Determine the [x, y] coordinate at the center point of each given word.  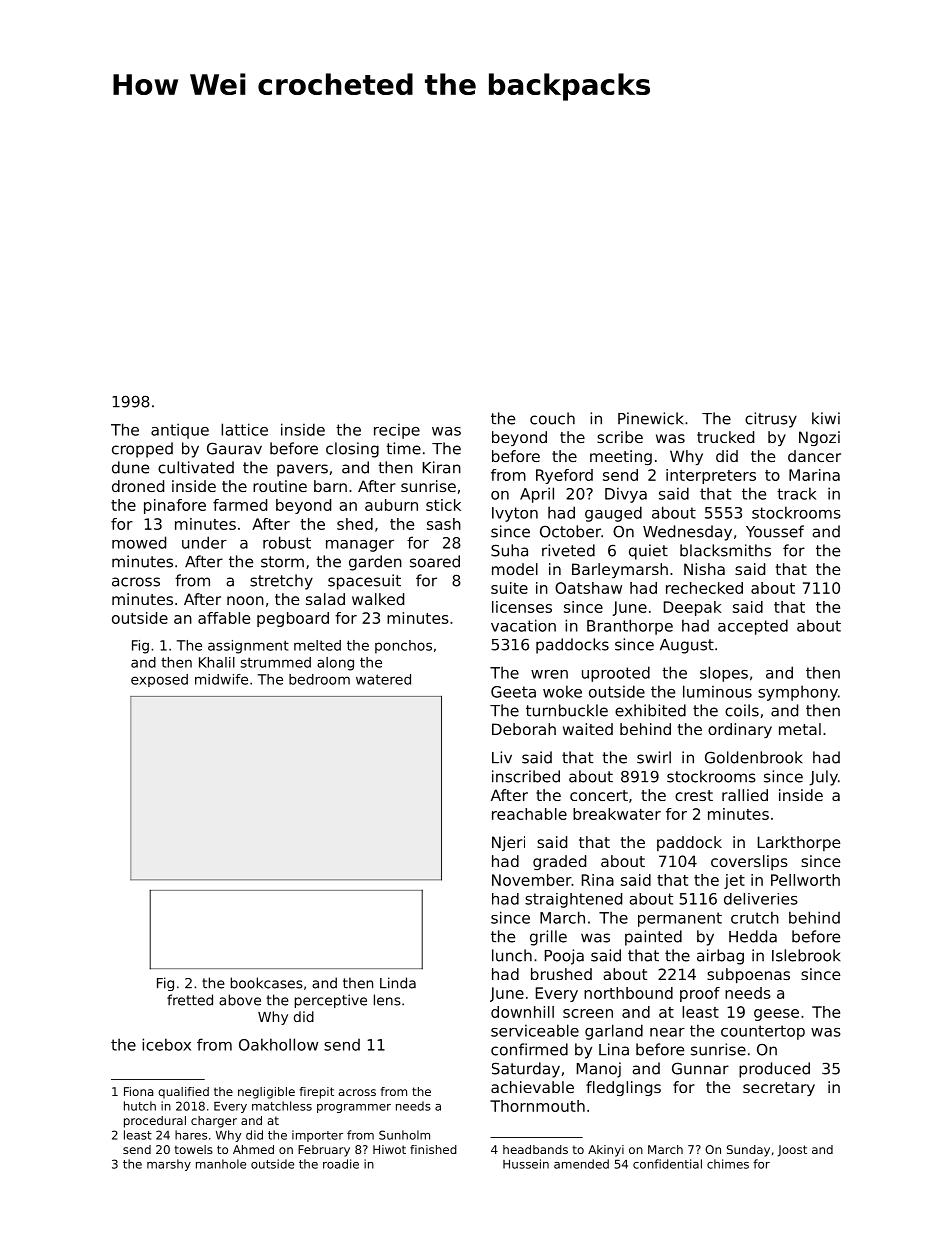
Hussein [526, 1164]
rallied [745, 795]
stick [443, 505]
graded [559, 862]
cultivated [196, 467]
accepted [753, 627]
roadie [341, 1164]
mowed [139, 542]
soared [435, 561]
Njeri [508, 843]
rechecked [704, 588]
